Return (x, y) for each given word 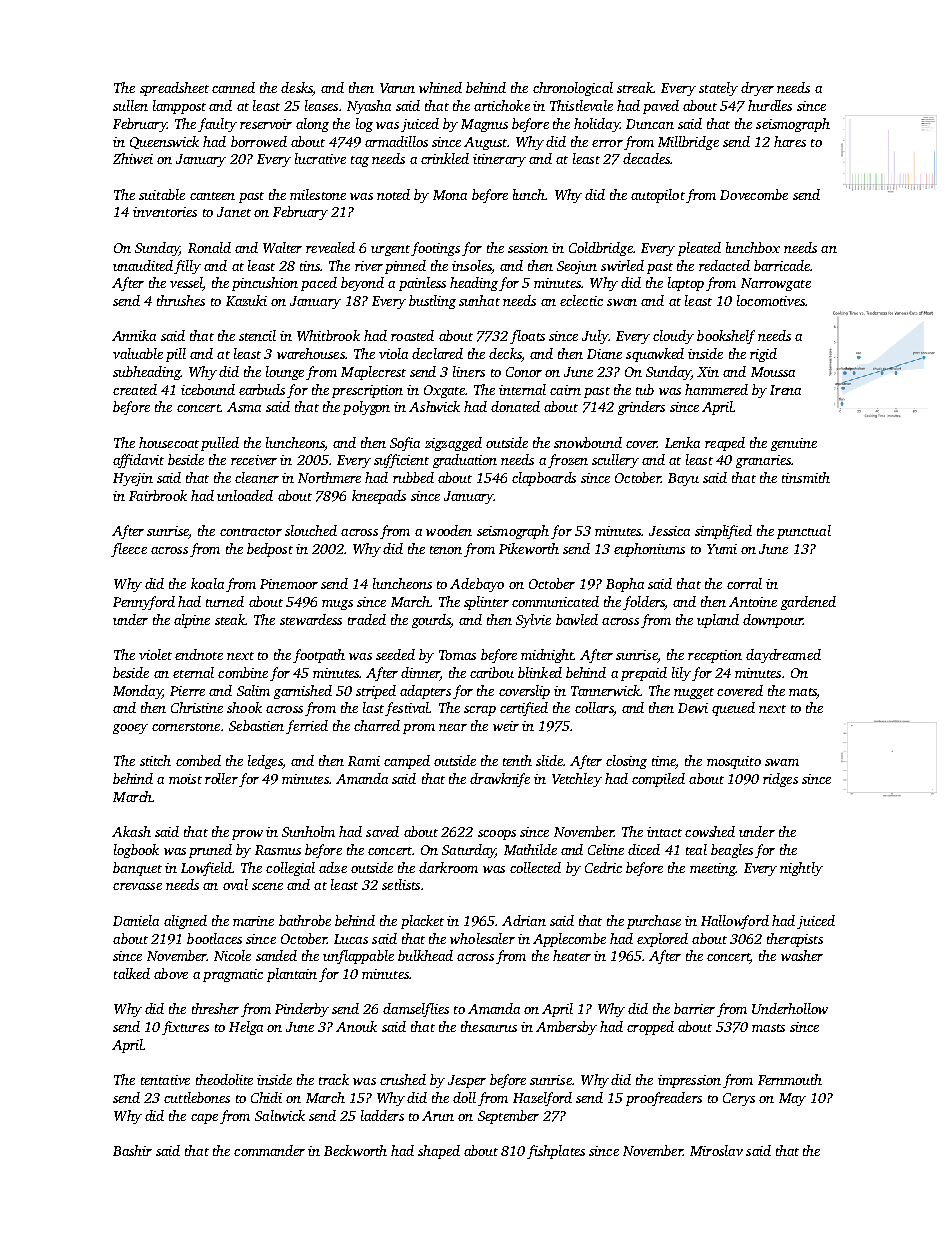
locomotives (771, 300)
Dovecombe (754, 194)
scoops (497, 835)
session (528, 248)
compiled (658, 780)
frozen (568, 461)
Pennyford (144, 603)
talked (132, 973)
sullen (130, 105)
